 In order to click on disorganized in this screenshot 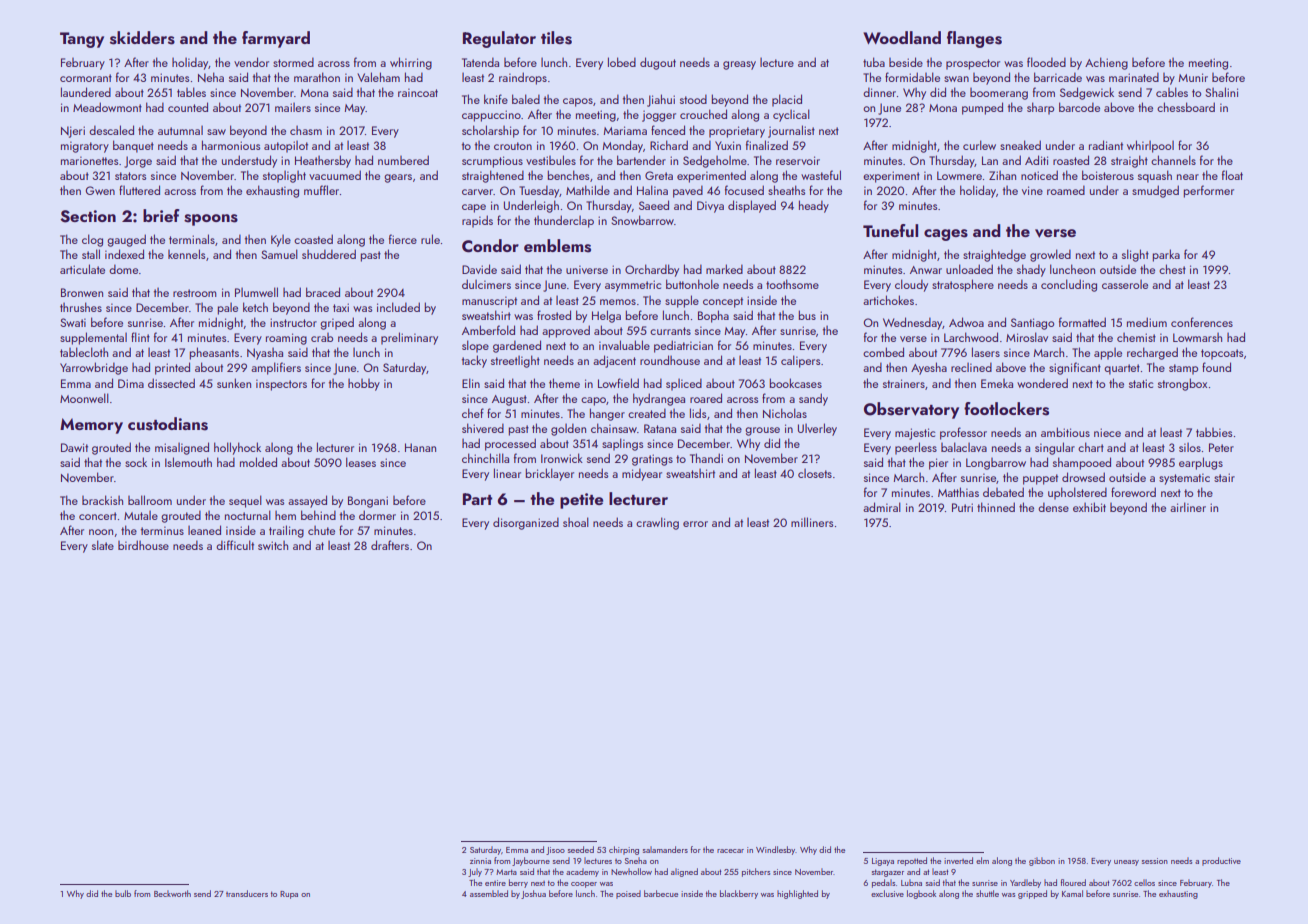, I will do `click(526, 523)`.
